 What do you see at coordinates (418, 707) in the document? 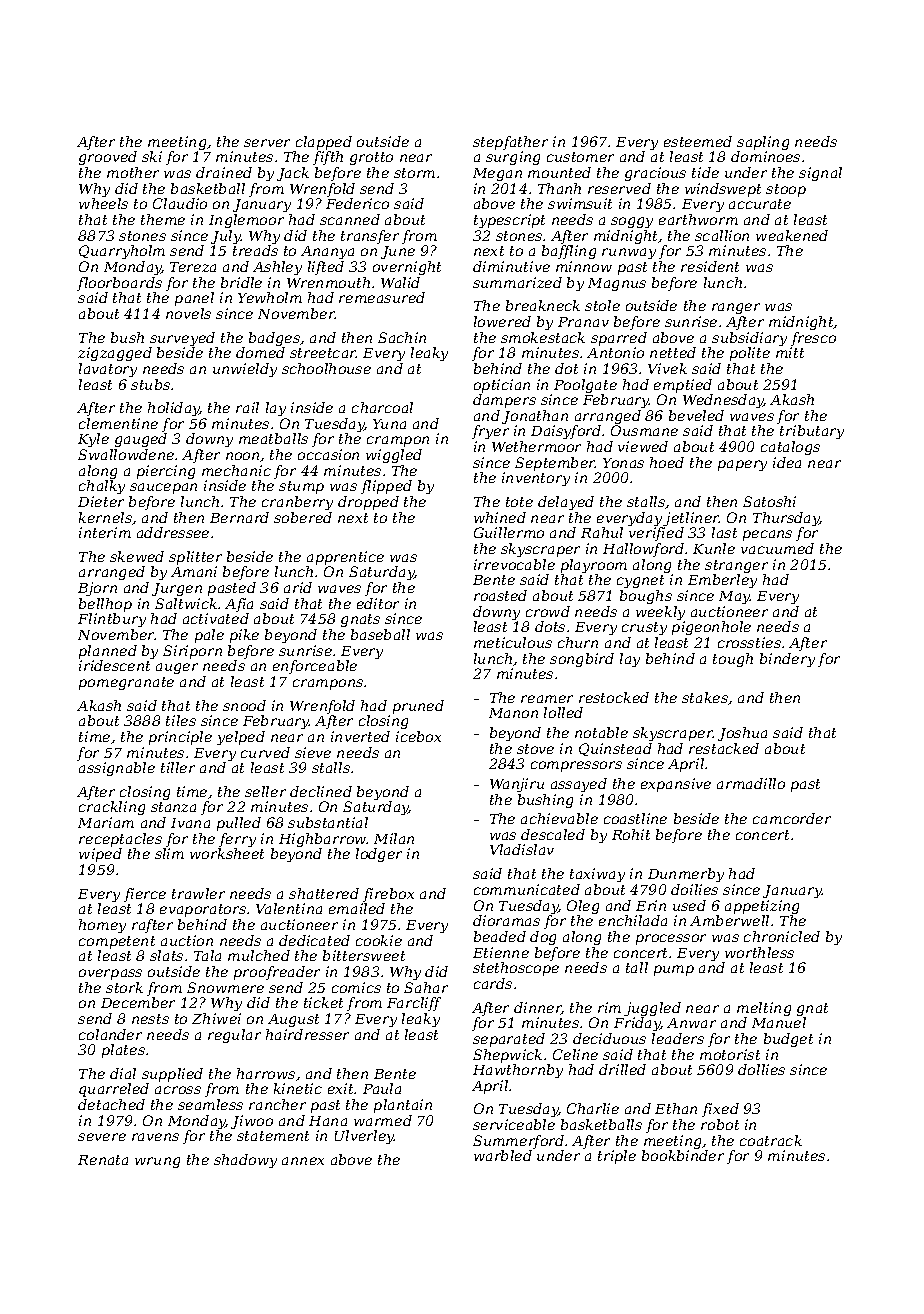
I see `pruned` at bounding box center [418, 707].
